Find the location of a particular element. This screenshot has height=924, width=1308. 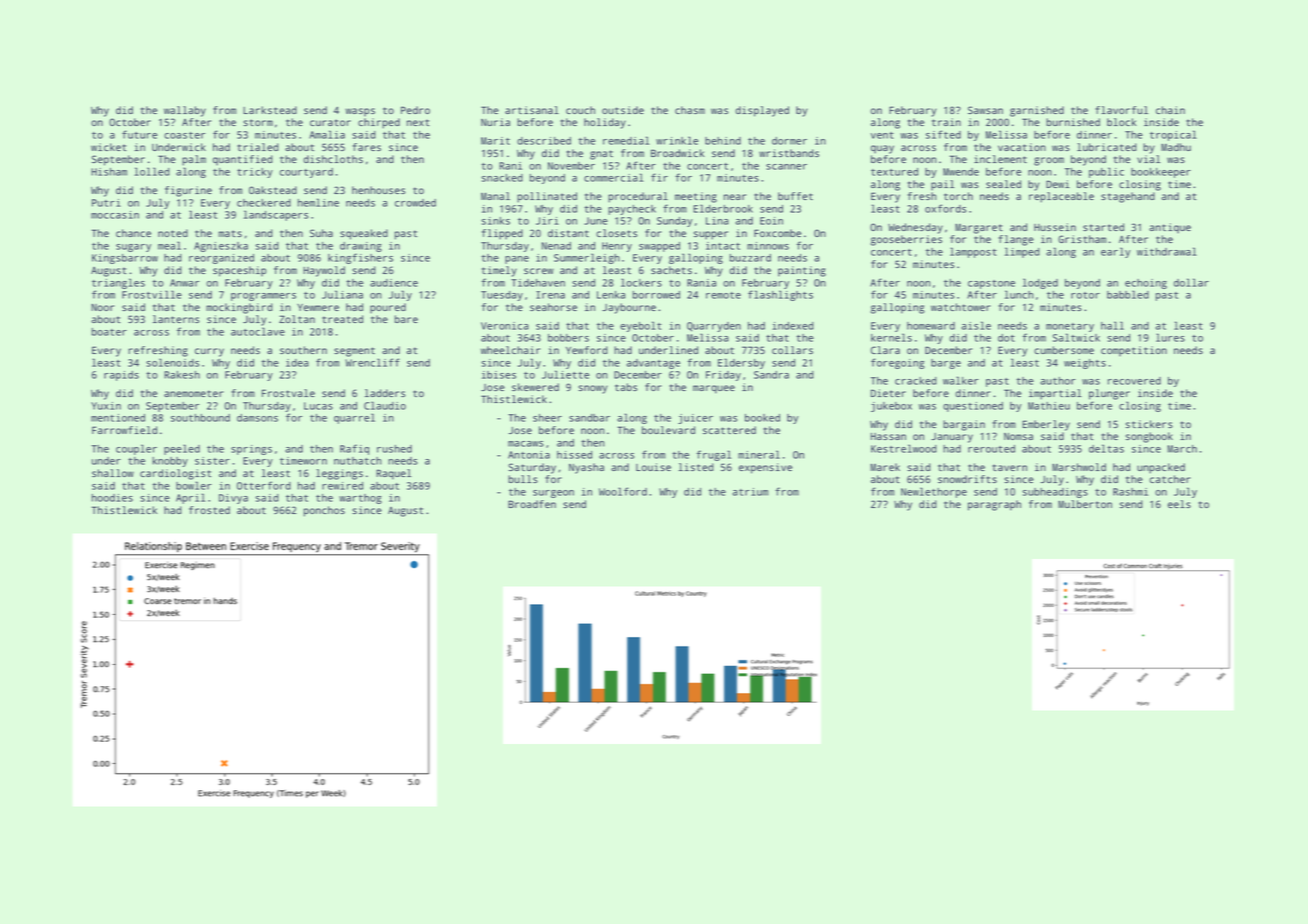

rewired is located at coordinates (342, 486).
